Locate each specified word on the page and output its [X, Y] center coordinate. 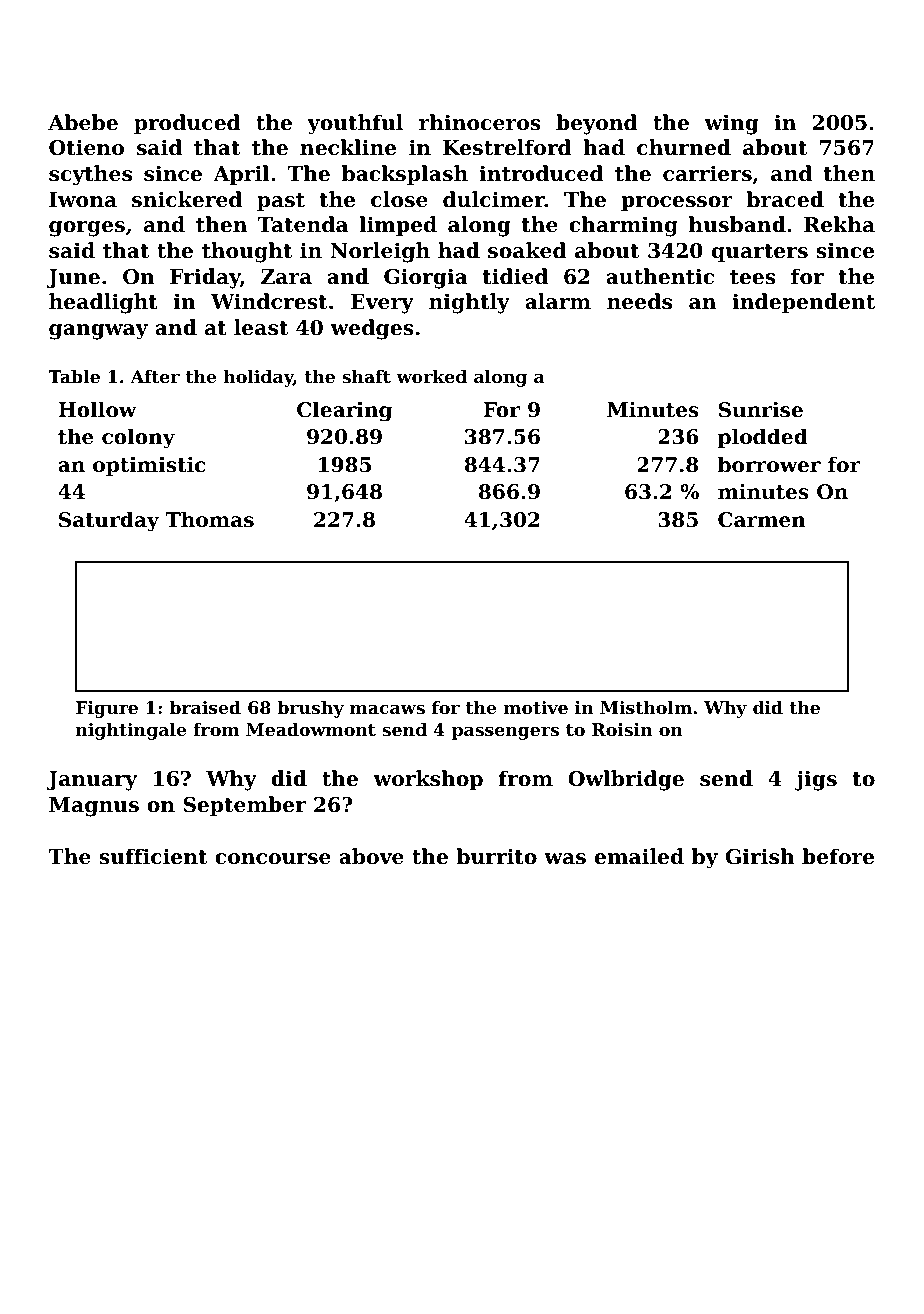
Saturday [109, 521]
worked [431, 376]
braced [785, 199]
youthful [355, 124]
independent [803, 303]
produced [187, 124]
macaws [387, 709]
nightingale [131, 731]
